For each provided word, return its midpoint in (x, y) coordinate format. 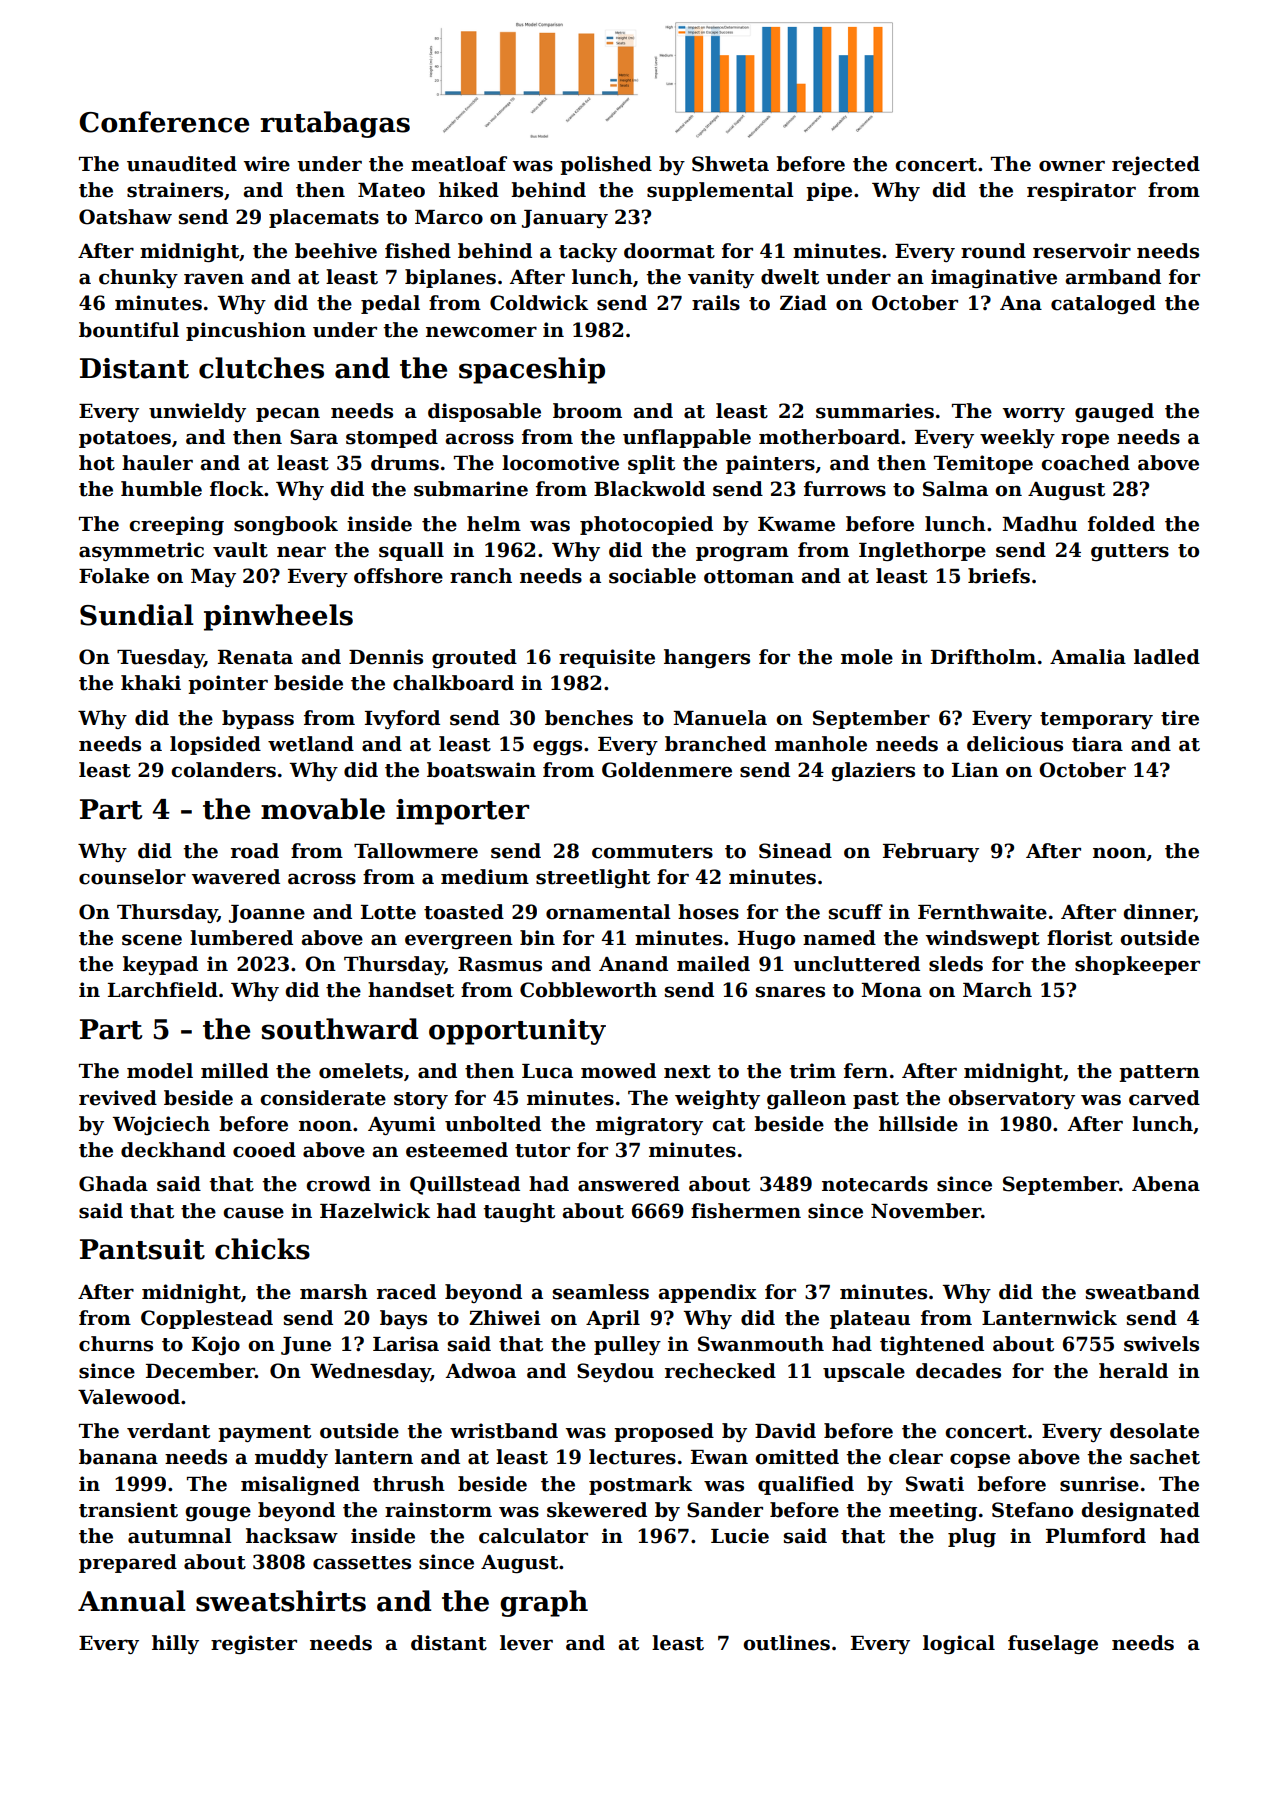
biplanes (450, 278)
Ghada (113, 1184)
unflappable (687, 438)
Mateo (391, 190)
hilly (175, 1644)
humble (161, 489)
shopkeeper (1137, 965)
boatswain (481, 770)
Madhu (1039, 524)
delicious (1015, 744)
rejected (1156, 165)
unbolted (493, 1124)
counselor (132, 877)
